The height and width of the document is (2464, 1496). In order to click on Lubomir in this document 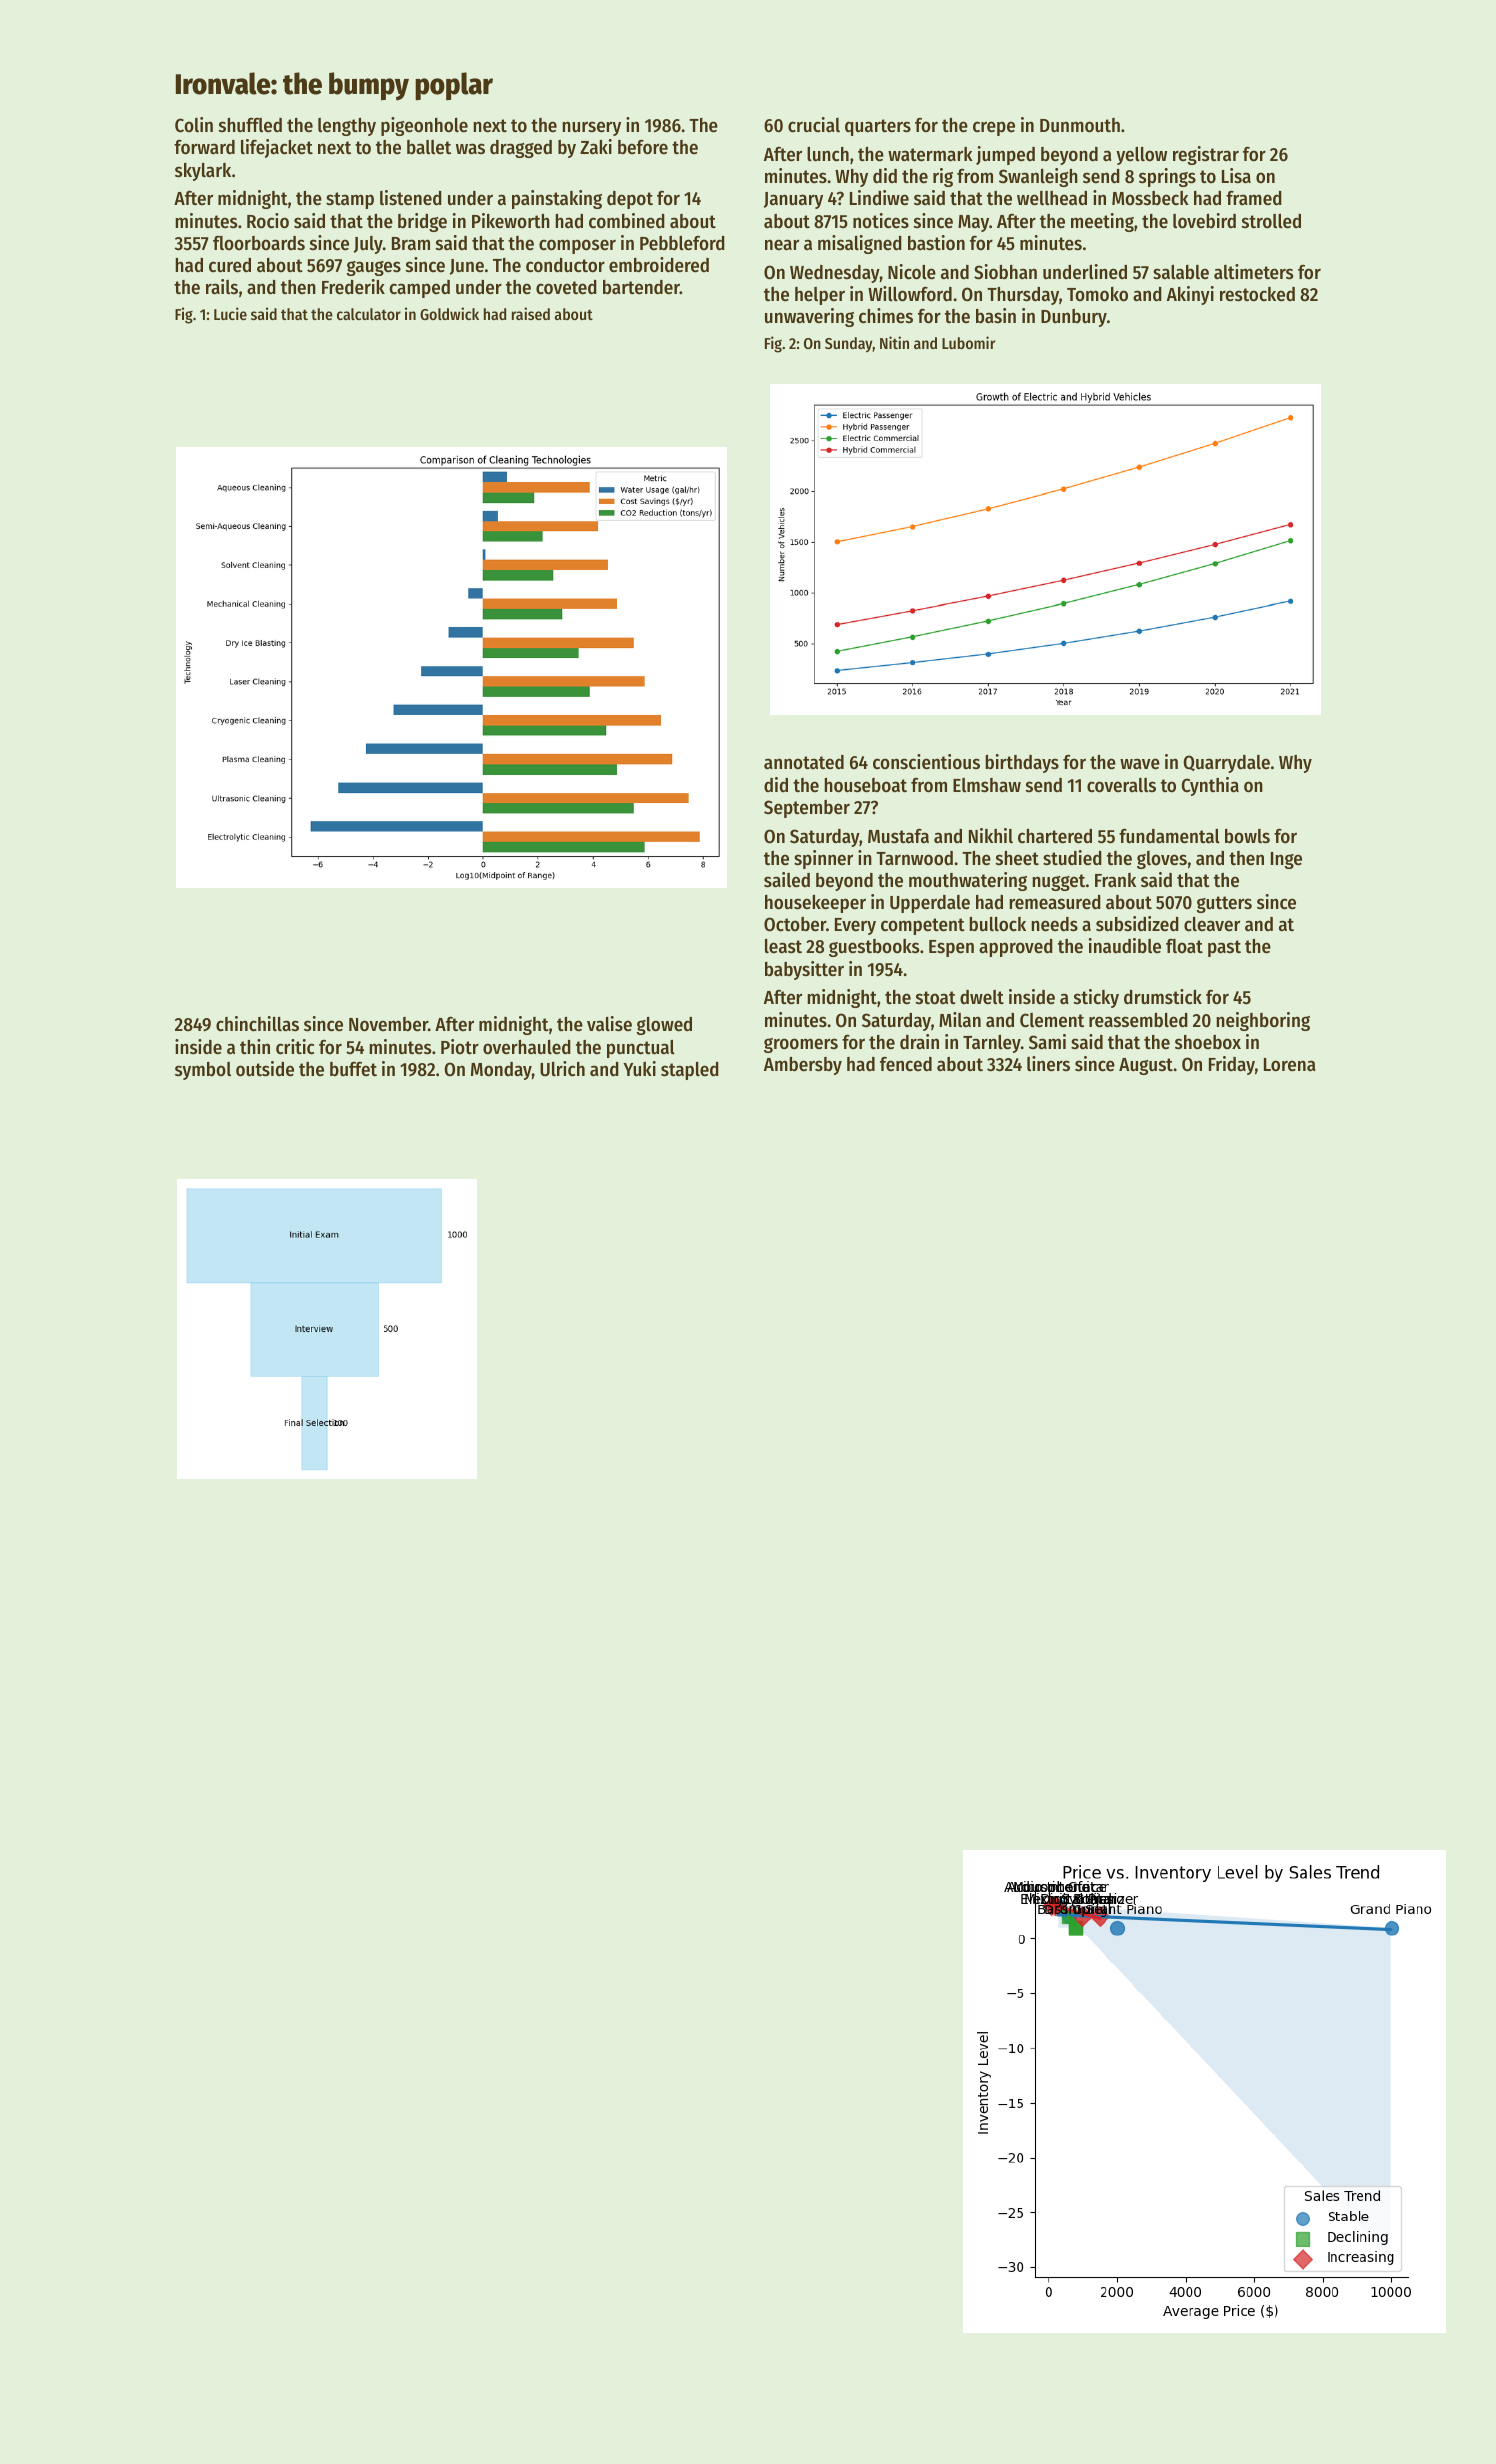, I will do `click(968, 342)`.
